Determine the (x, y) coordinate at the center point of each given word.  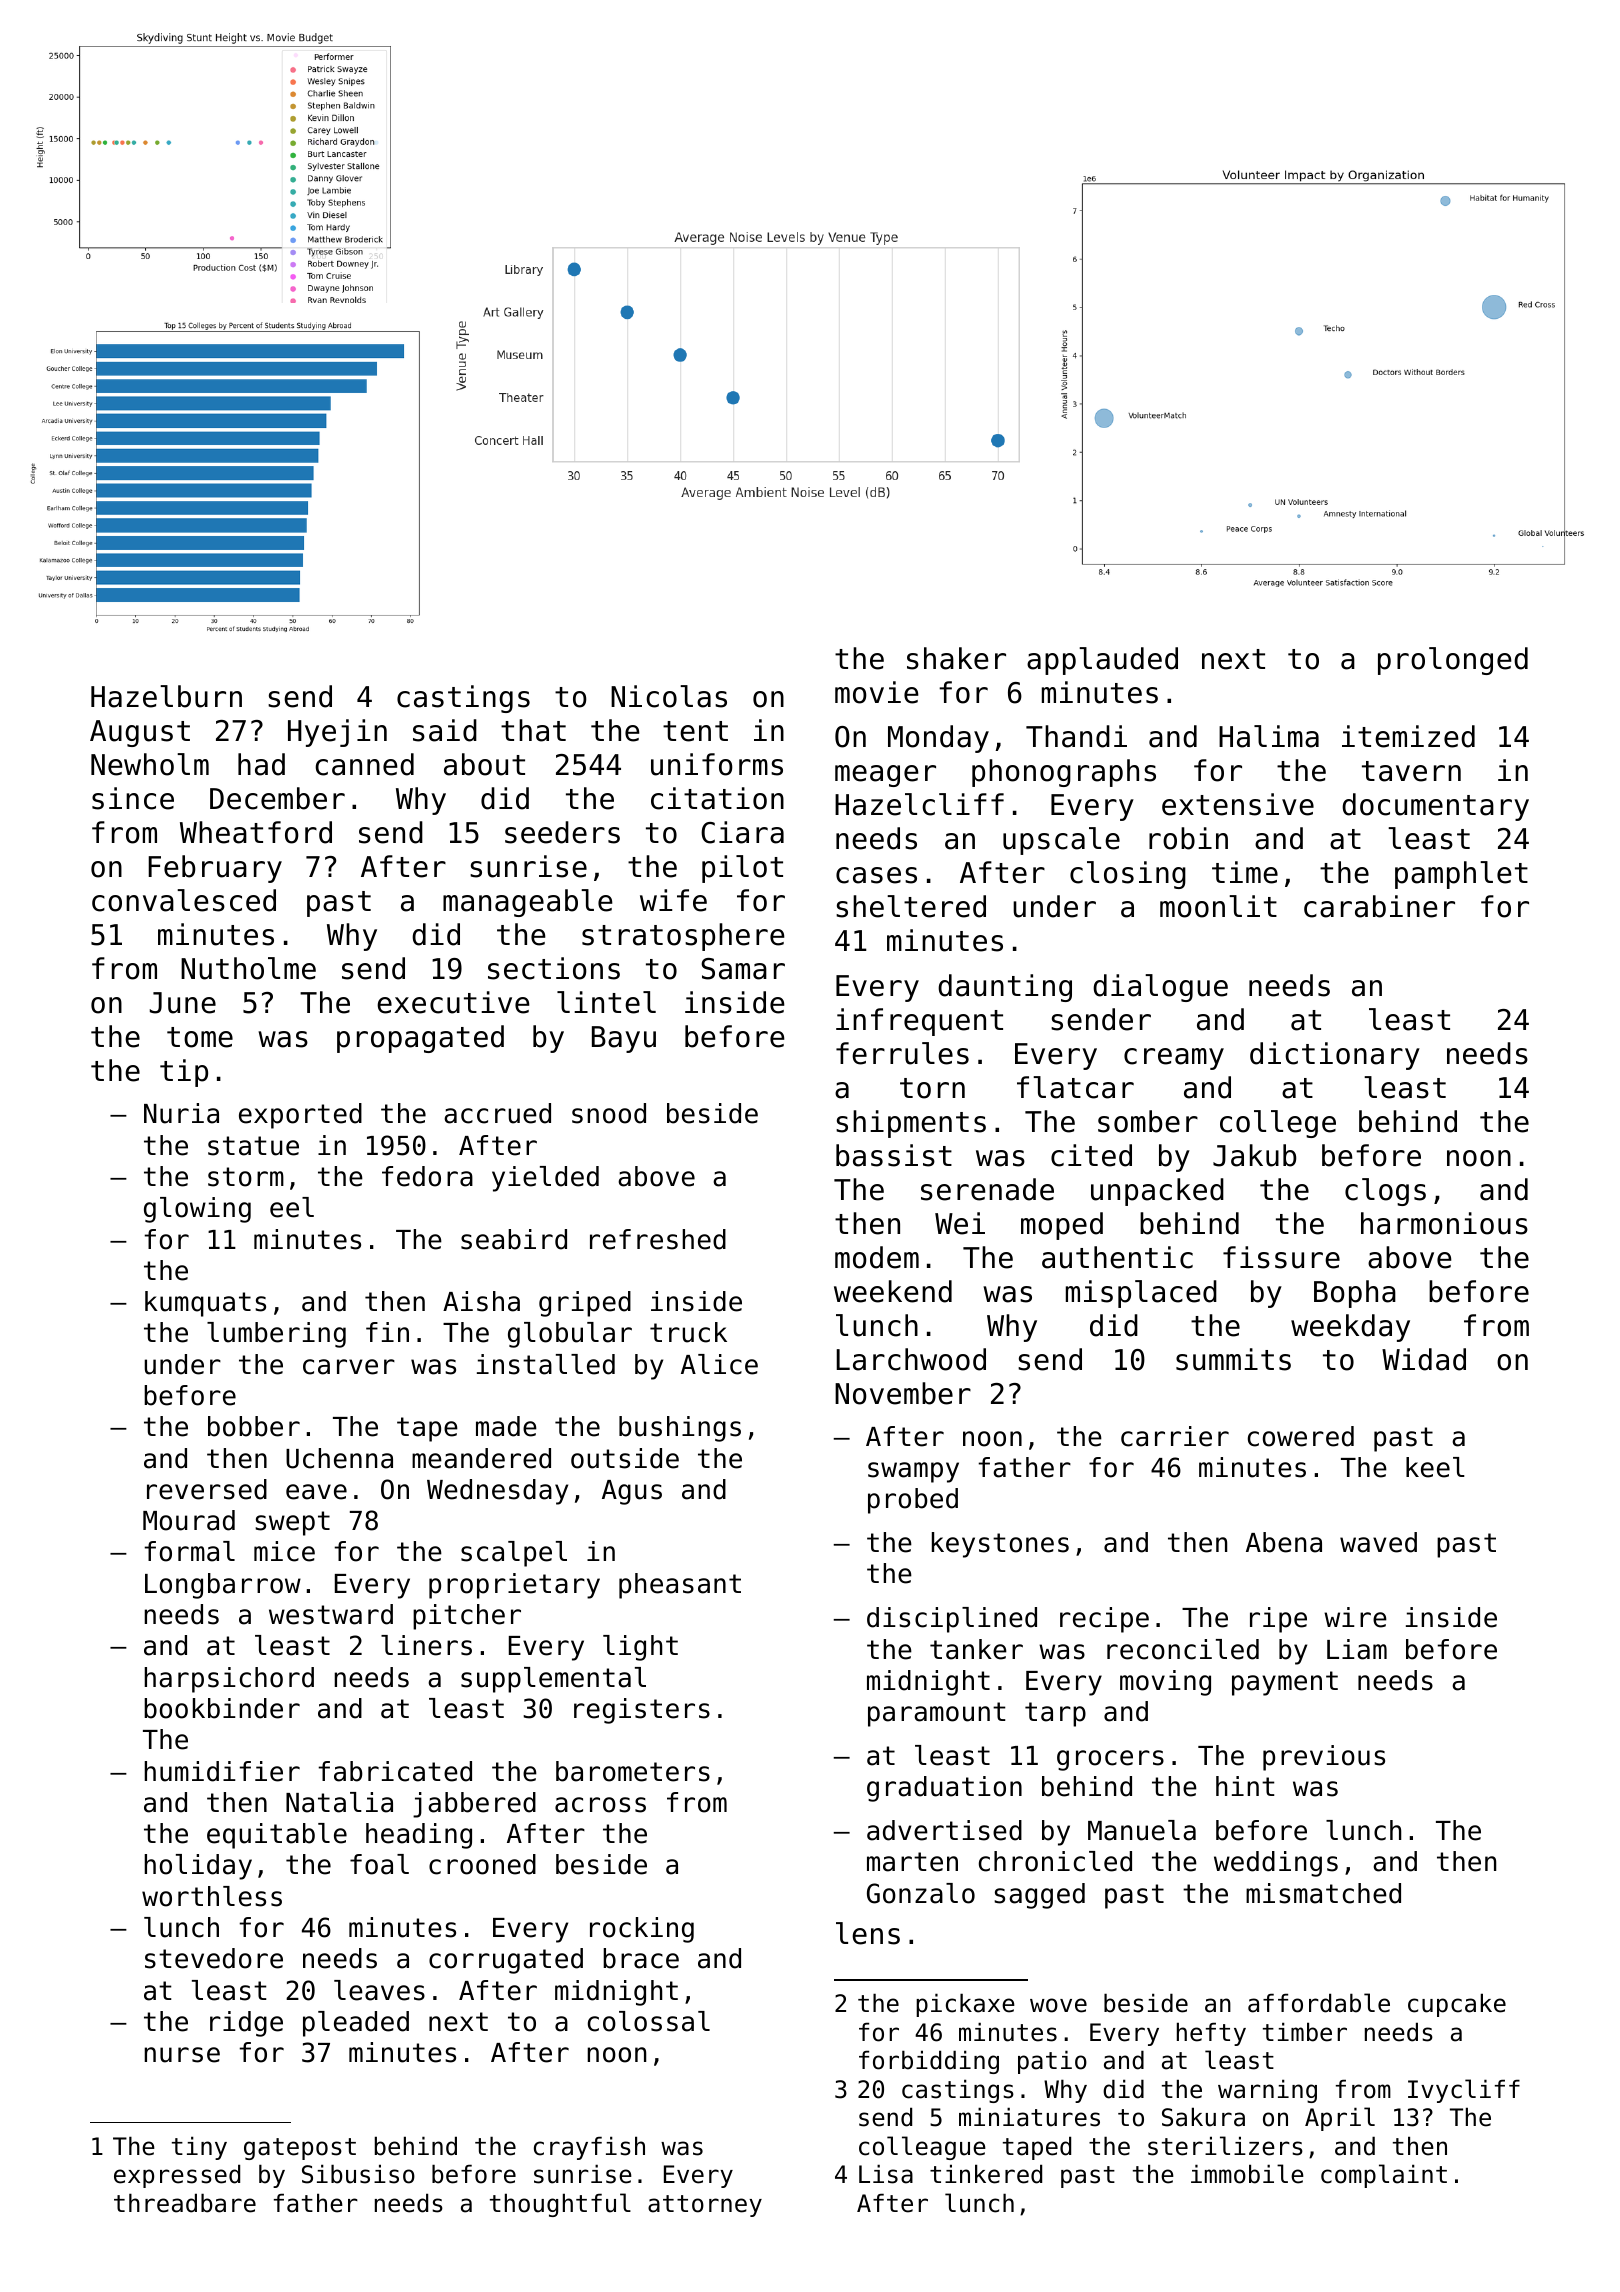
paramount (937, 1714)
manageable (528, 903)
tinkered (986, 2174)
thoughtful (560, 2205)
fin (387, 1332)
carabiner (1379, 906)
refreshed (658, 1239)
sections (554, 968)
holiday (198, 1867)
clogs (1385, 1192)
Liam (1357, 1649)
